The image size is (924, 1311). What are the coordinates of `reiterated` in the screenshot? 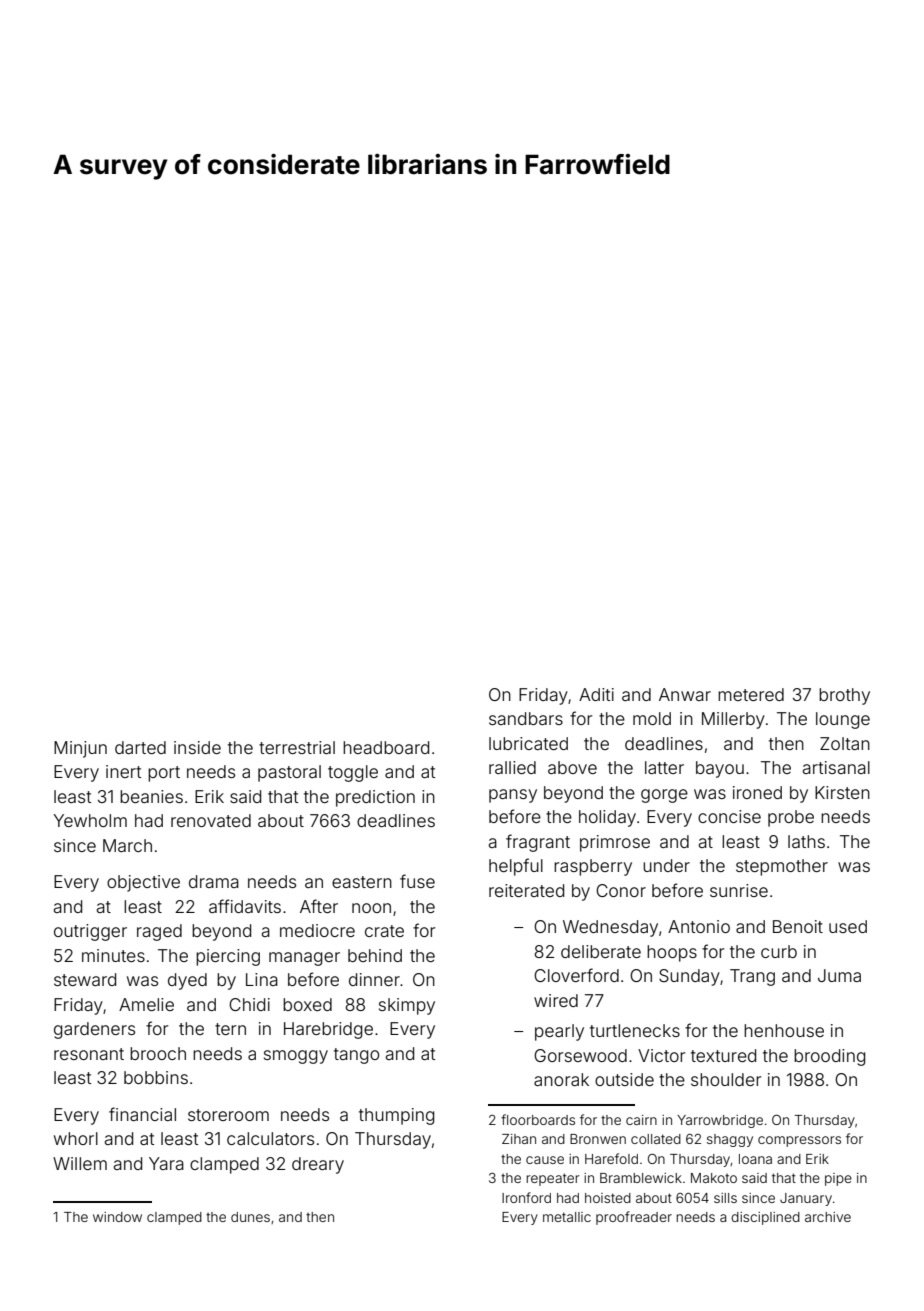 It's located at (526, 890).
